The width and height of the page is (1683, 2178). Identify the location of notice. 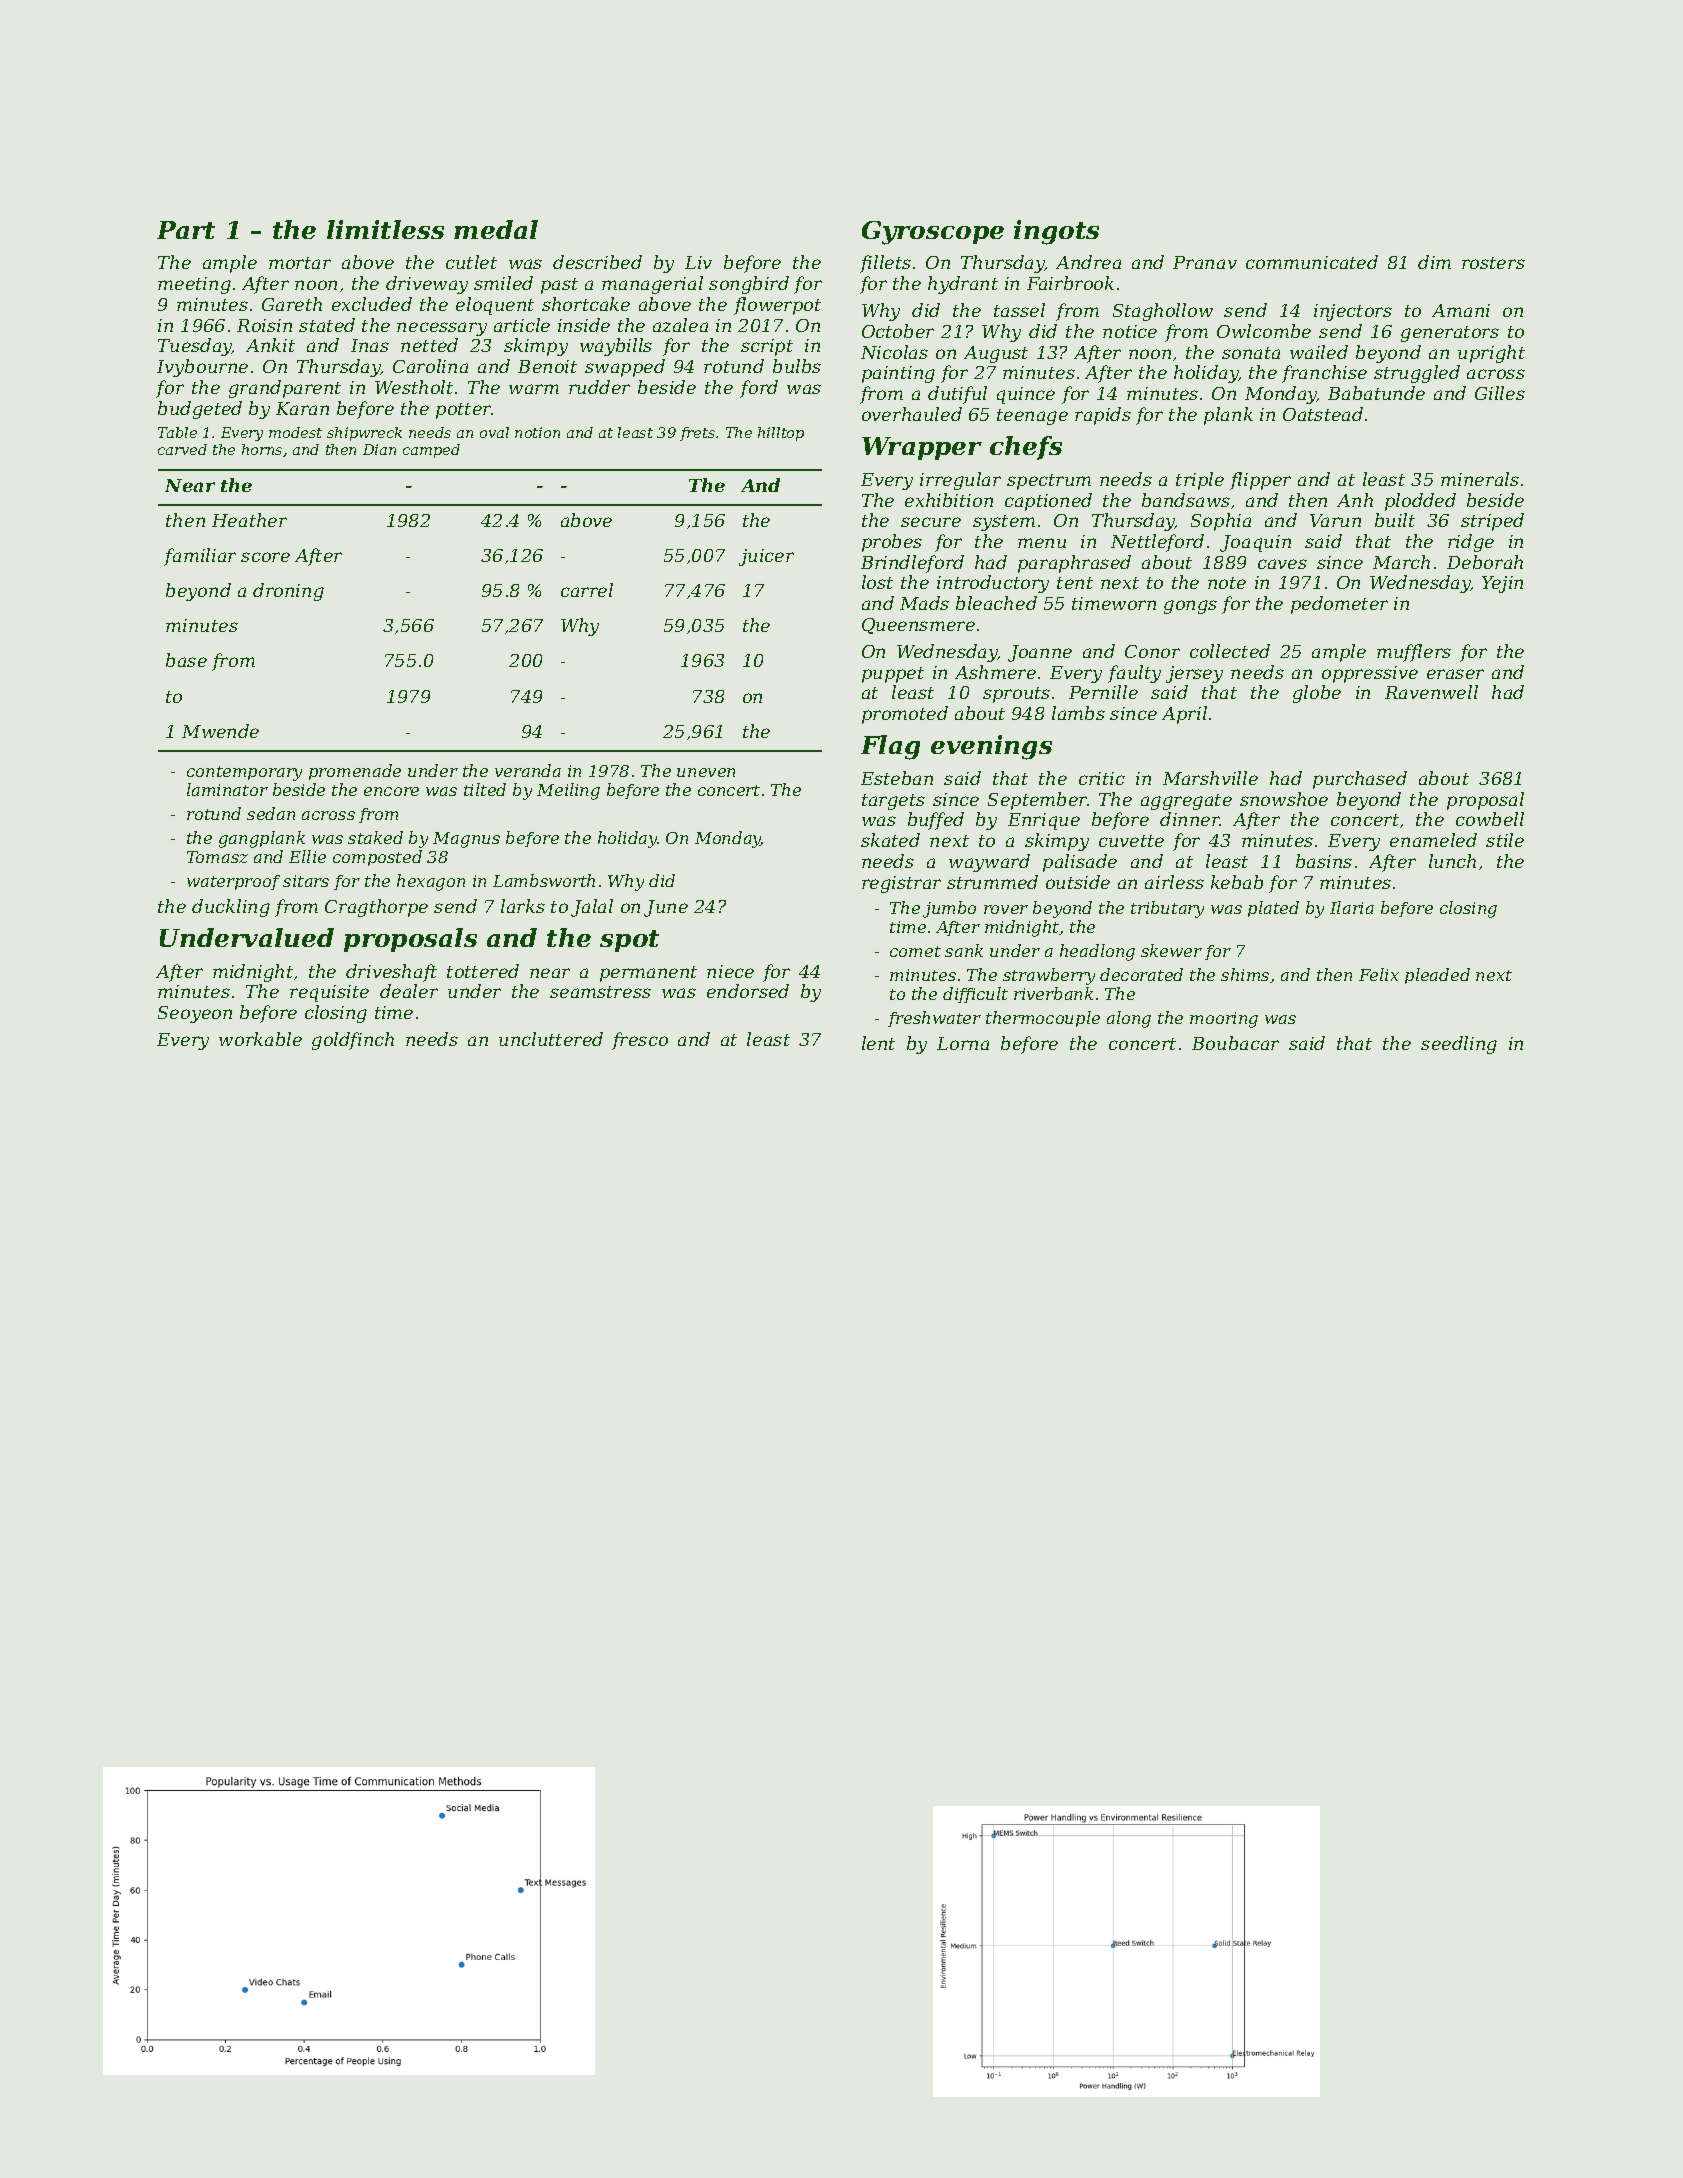
(1130, 331).
